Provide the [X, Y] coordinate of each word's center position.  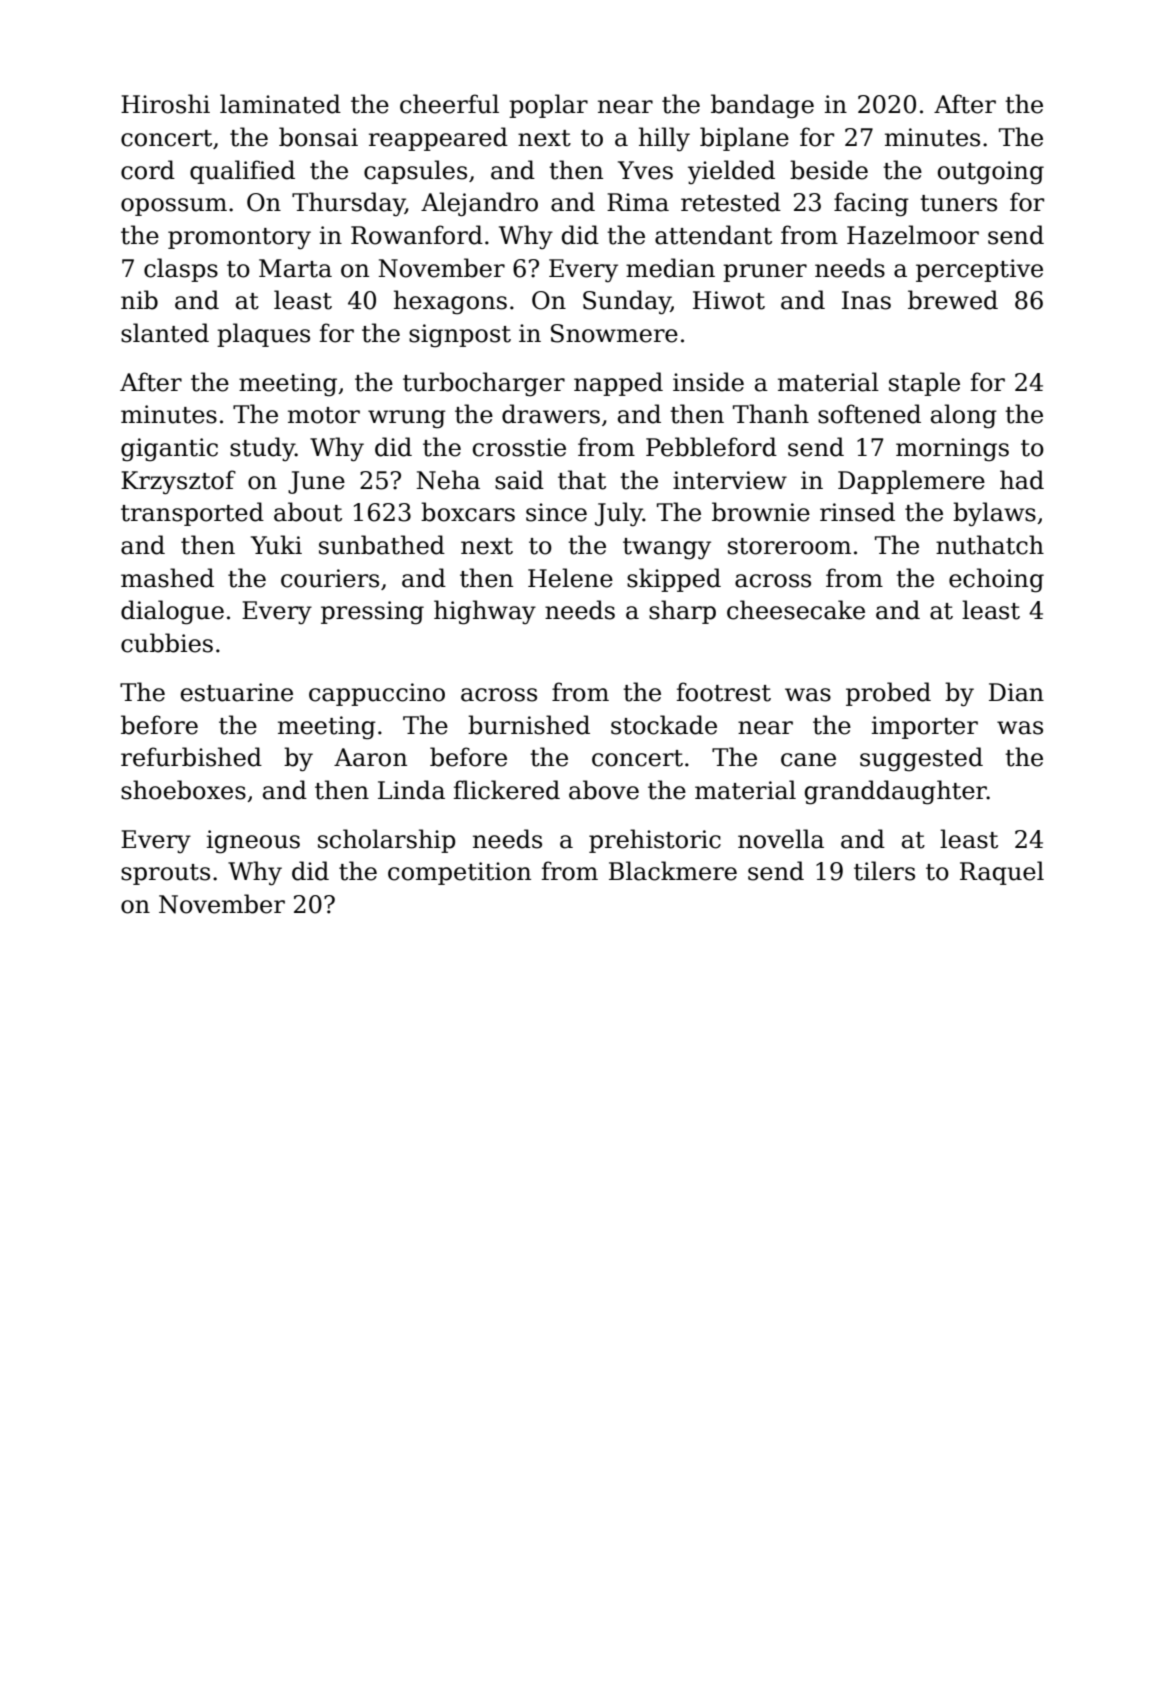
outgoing [991, 173]
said [519, 480]
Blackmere [673, 871]
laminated [280, 104]
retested [731, 202]
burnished [529, 725]
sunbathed [382, 545]
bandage [762, 106]
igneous [253, 842]
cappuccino [377, 694]
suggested [921, 759]
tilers [884, 871]
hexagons [450, 302]
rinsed [857, 512]
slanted [165, 333]
